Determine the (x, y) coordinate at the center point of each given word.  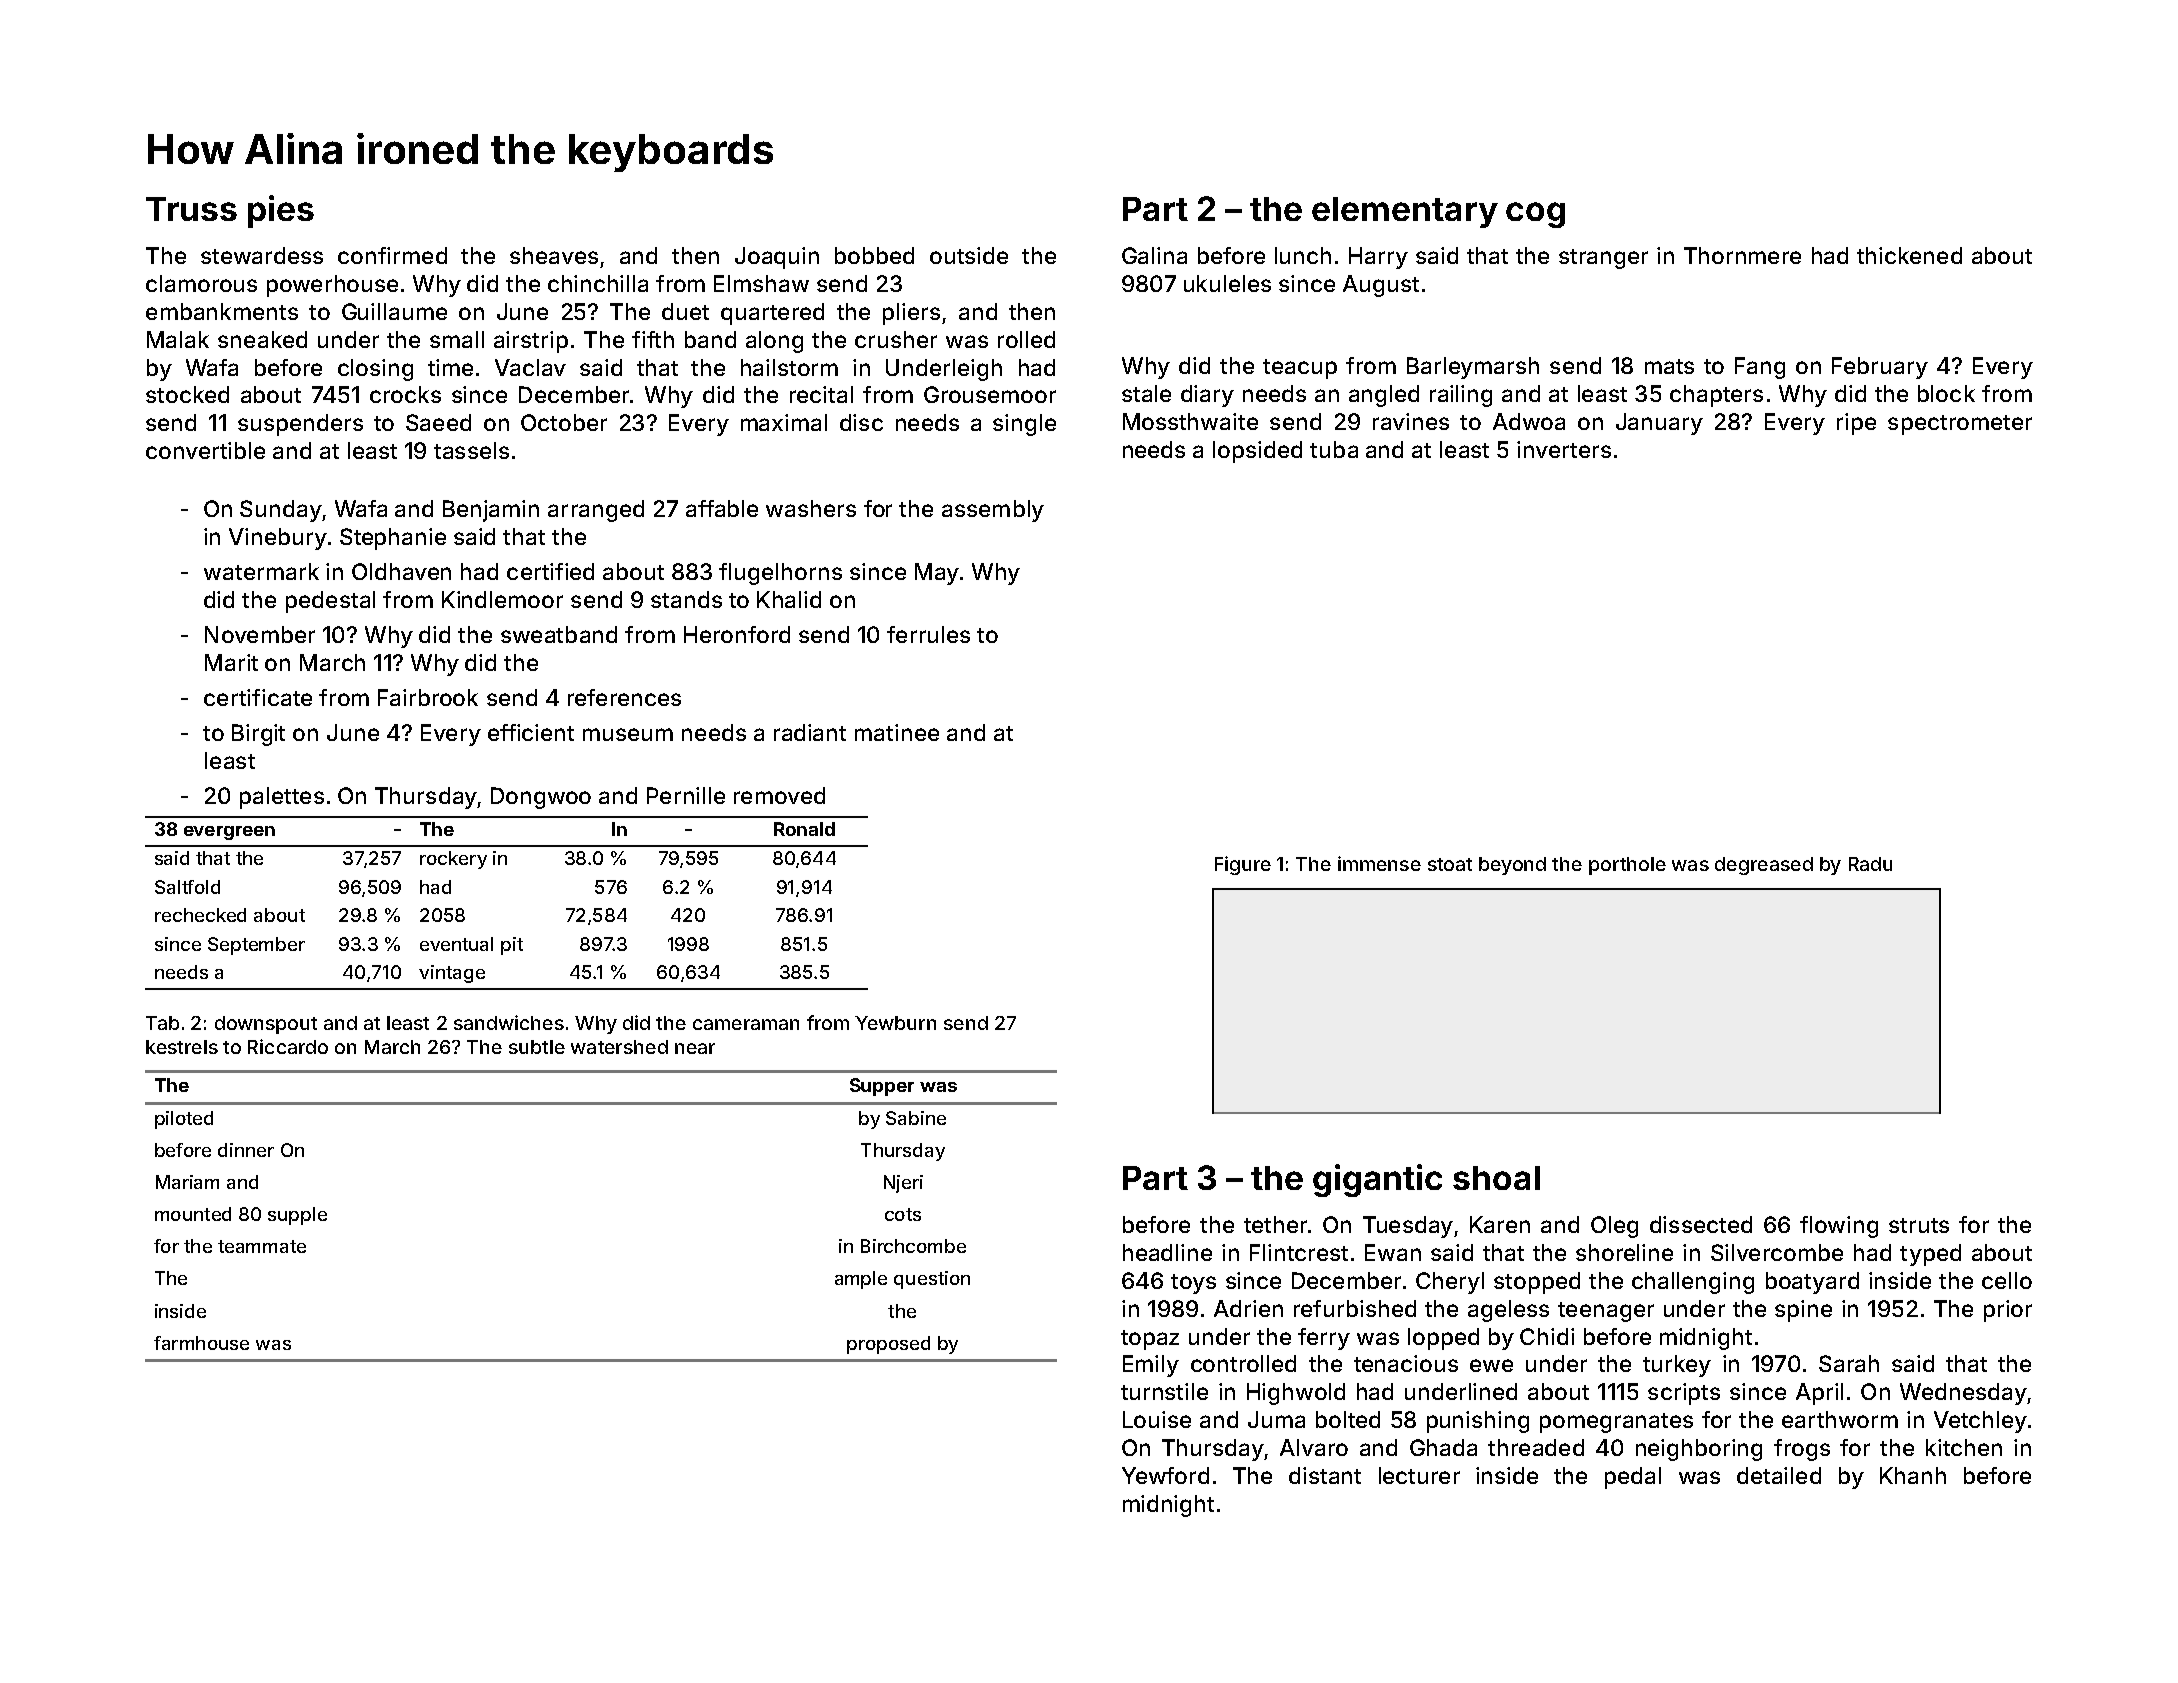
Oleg (1614, 1227)
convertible (205, 450)
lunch (1303, 255)
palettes (282, 798)
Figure (1243, 865)
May (937, 574)
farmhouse (201, 1343)
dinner (246, 1150)
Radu (1870, 864)
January (1659, 424)
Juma (1276, 1419)
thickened (1909, 255)
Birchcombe (913, 1246)
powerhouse (332, 286)
